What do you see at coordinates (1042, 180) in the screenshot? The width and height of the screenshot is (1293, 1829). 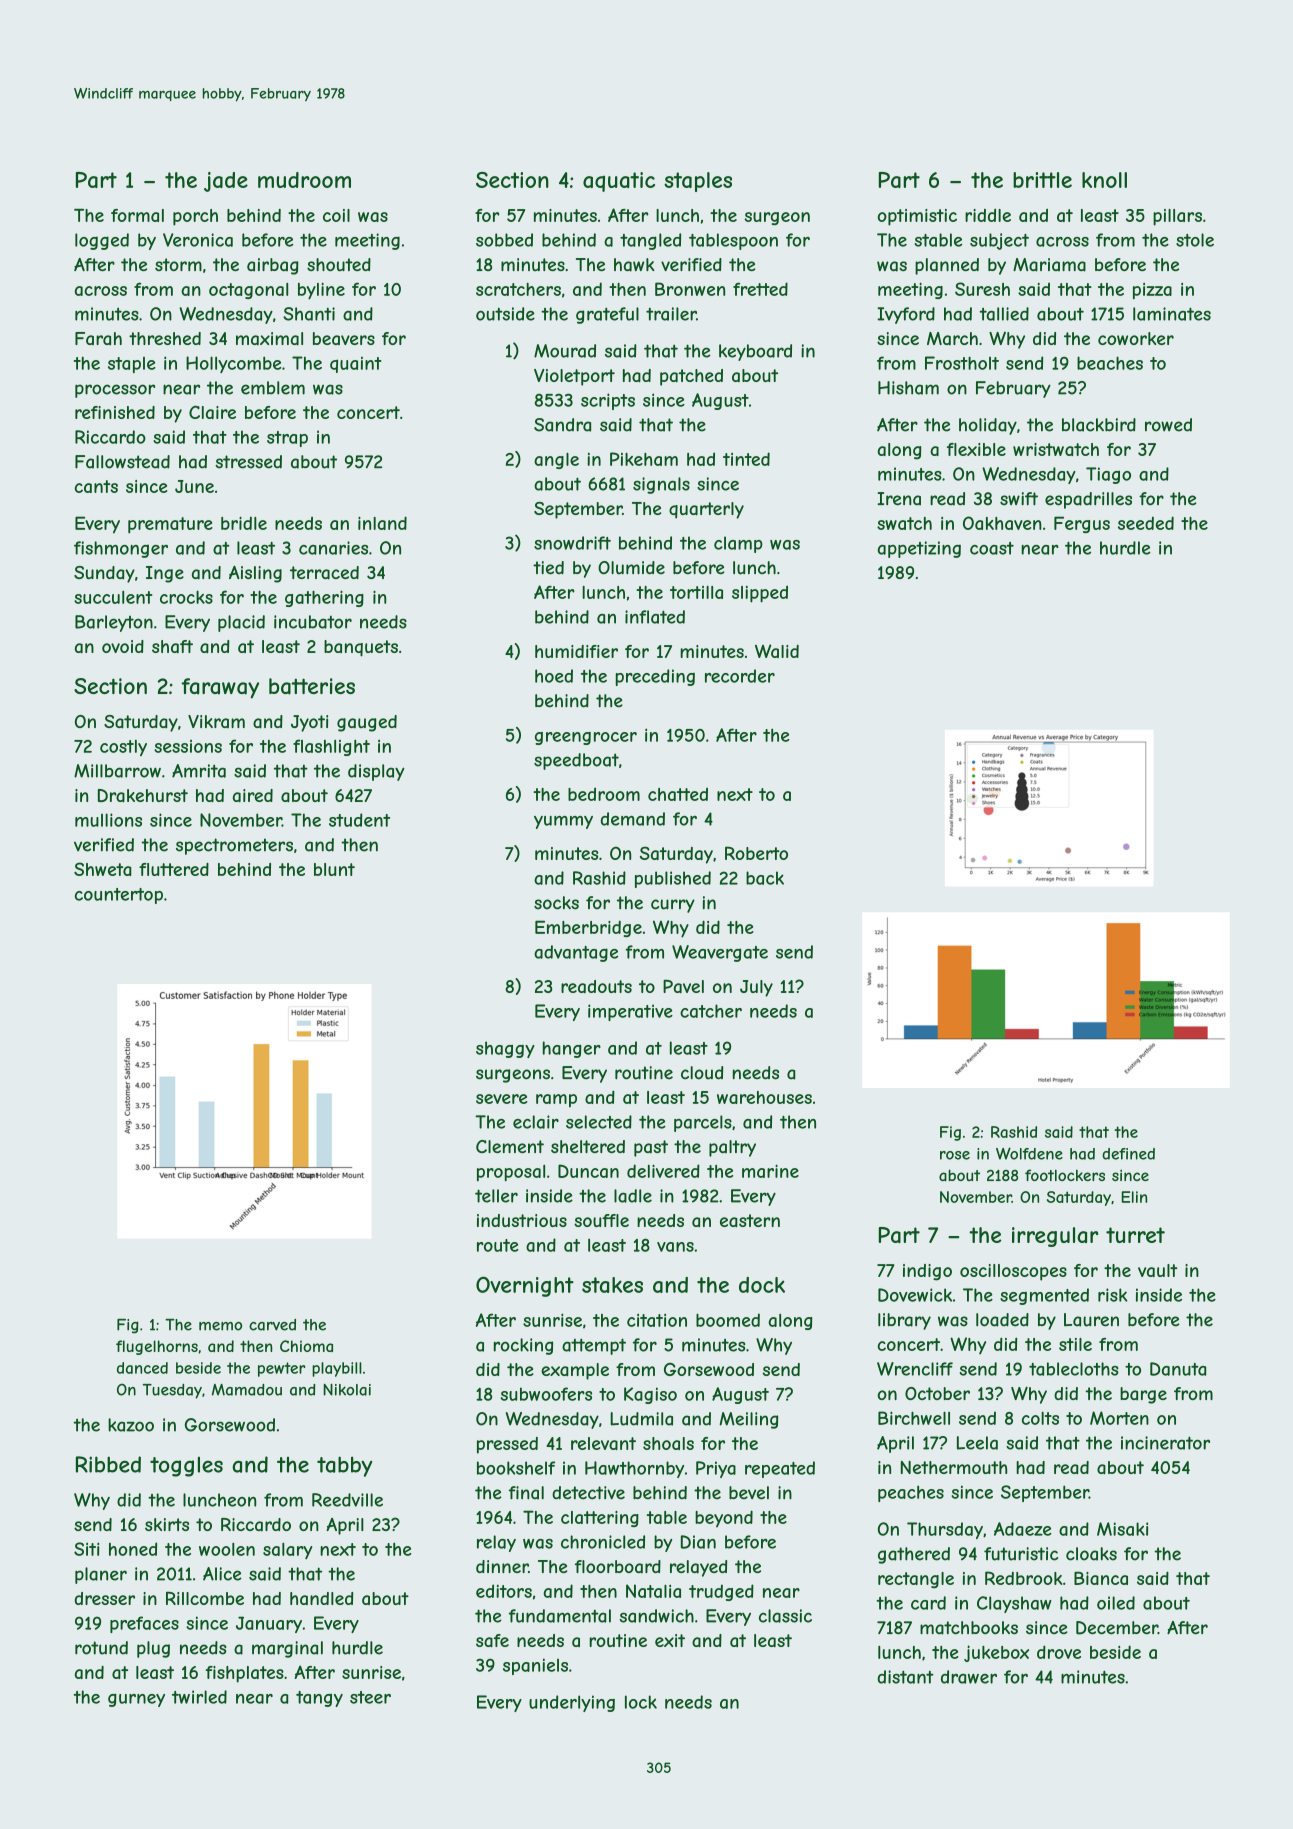 I see `brittle` at bounding box center [1042, 180].
